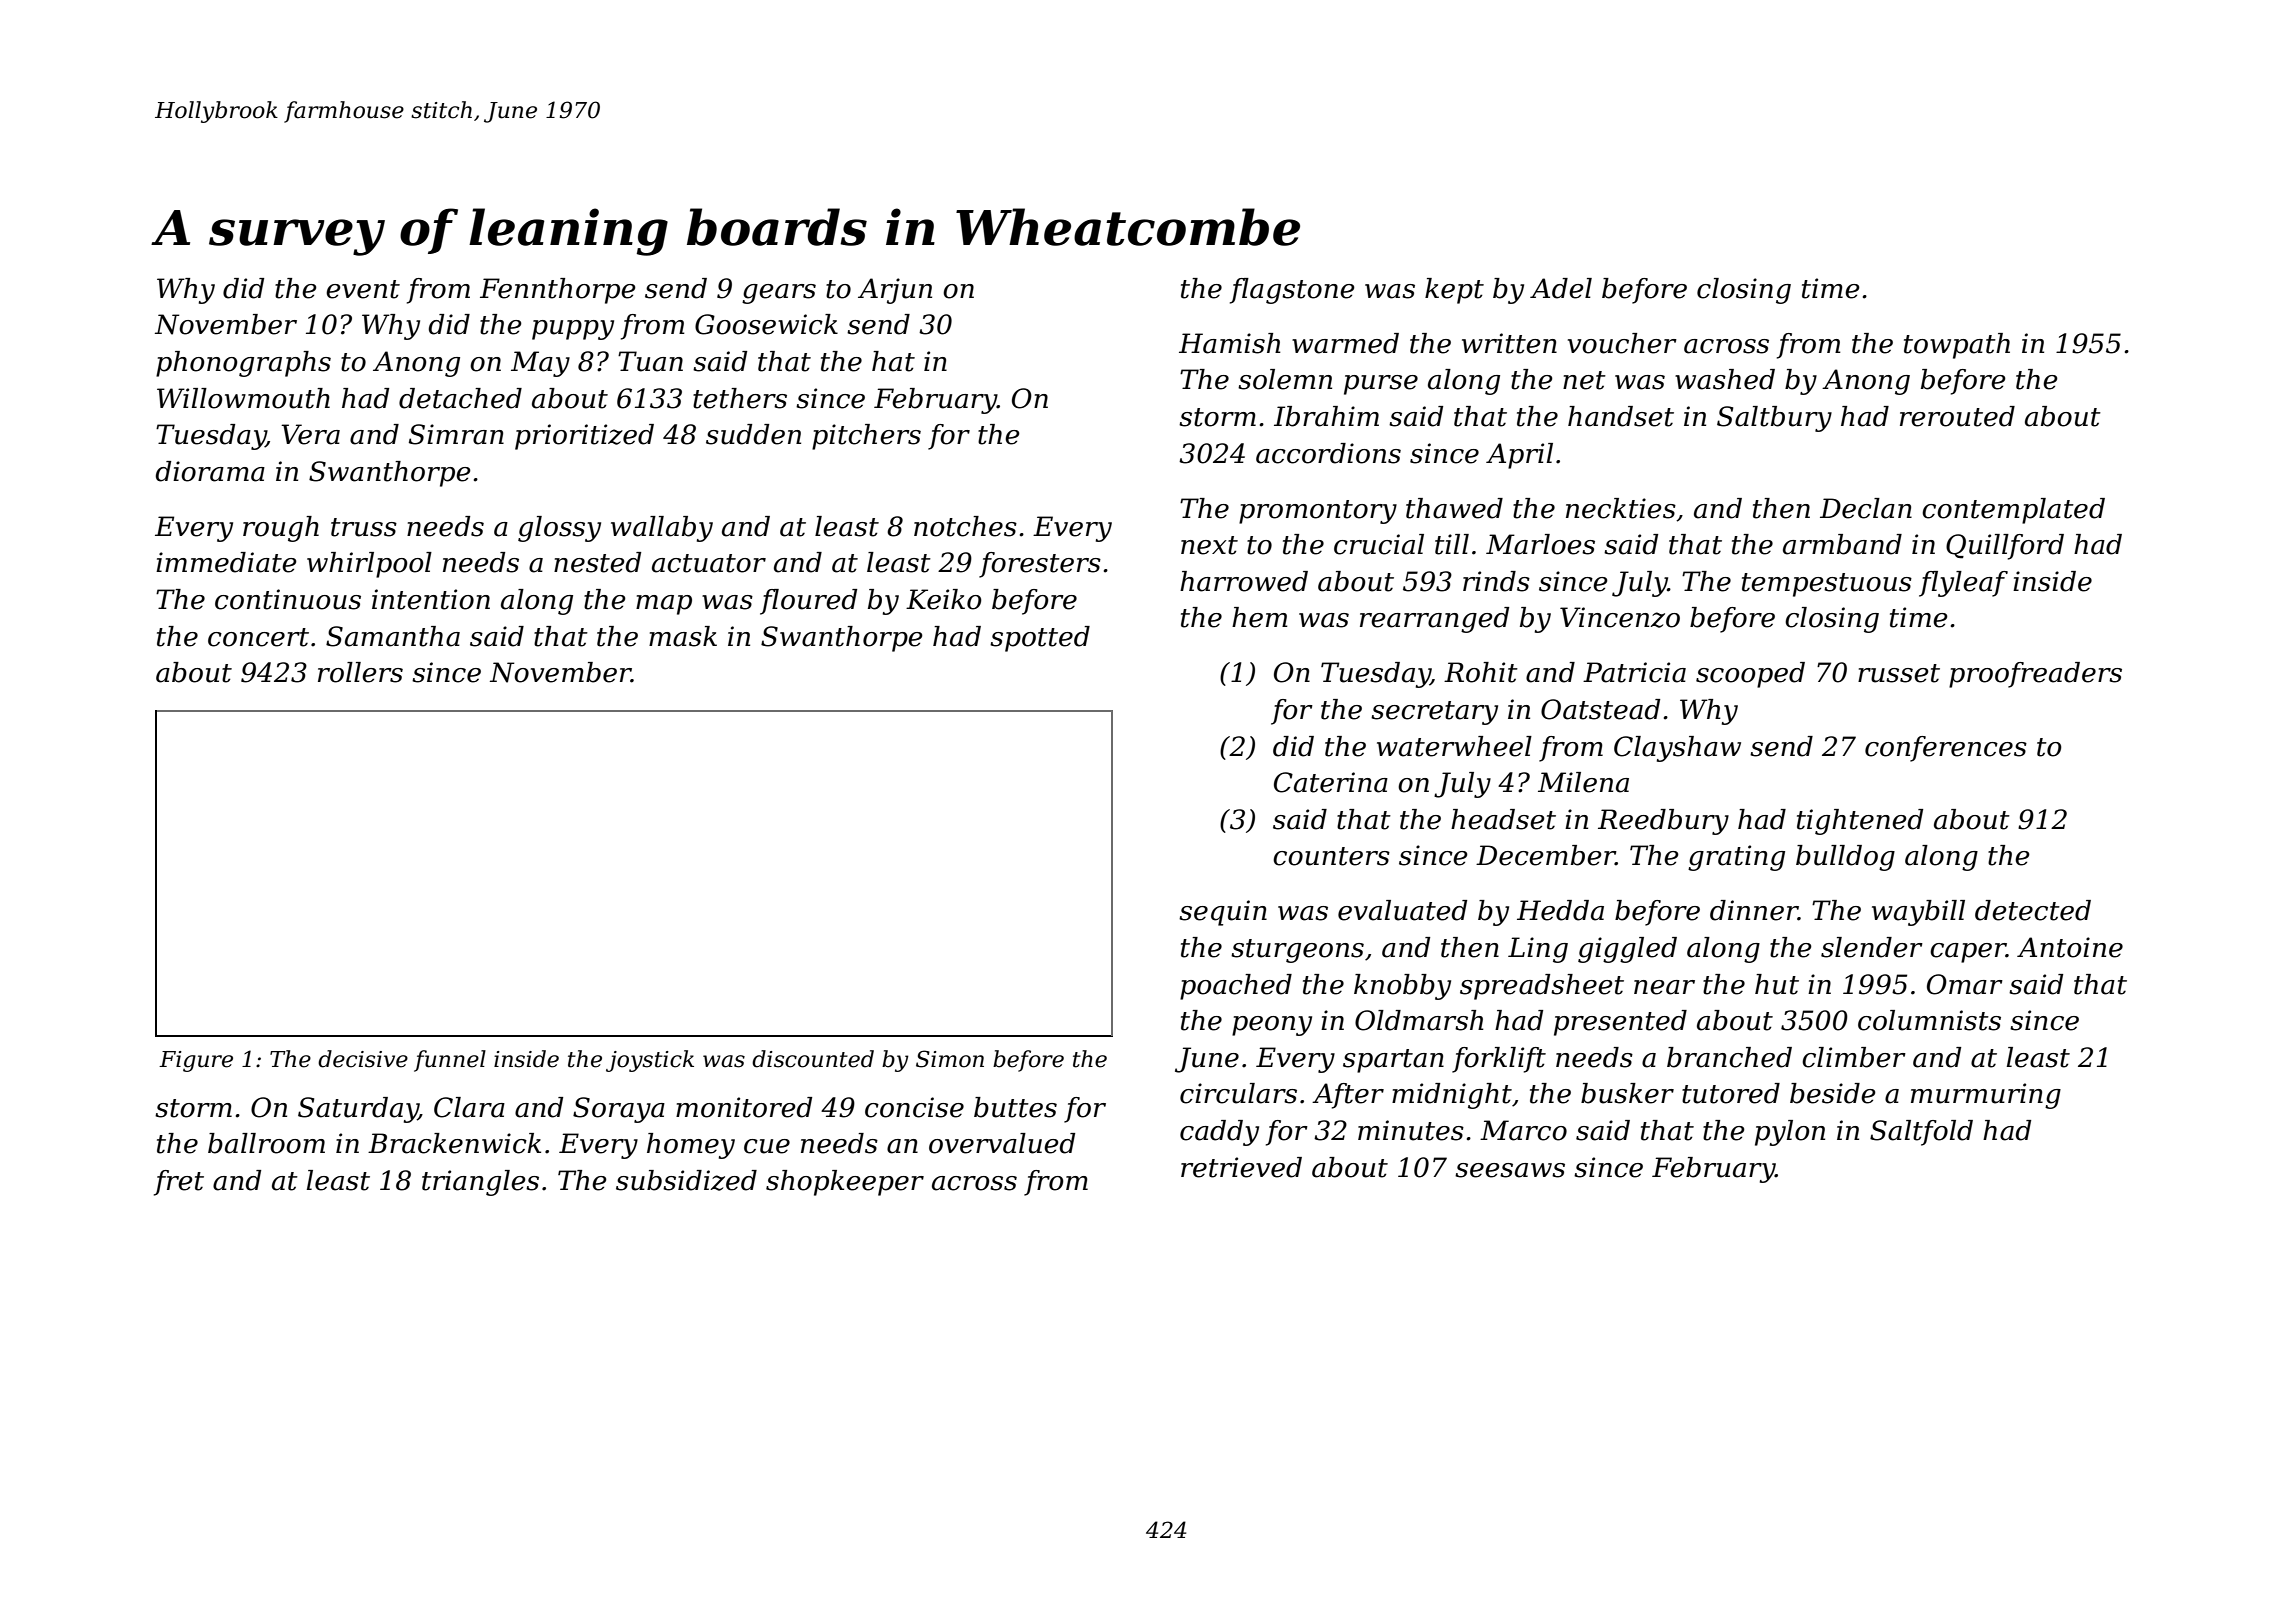 The height and width of the page is (1620, 2292). Describe the element at coordinates (196, 1061) in the page. I see `Figure` at that location.
